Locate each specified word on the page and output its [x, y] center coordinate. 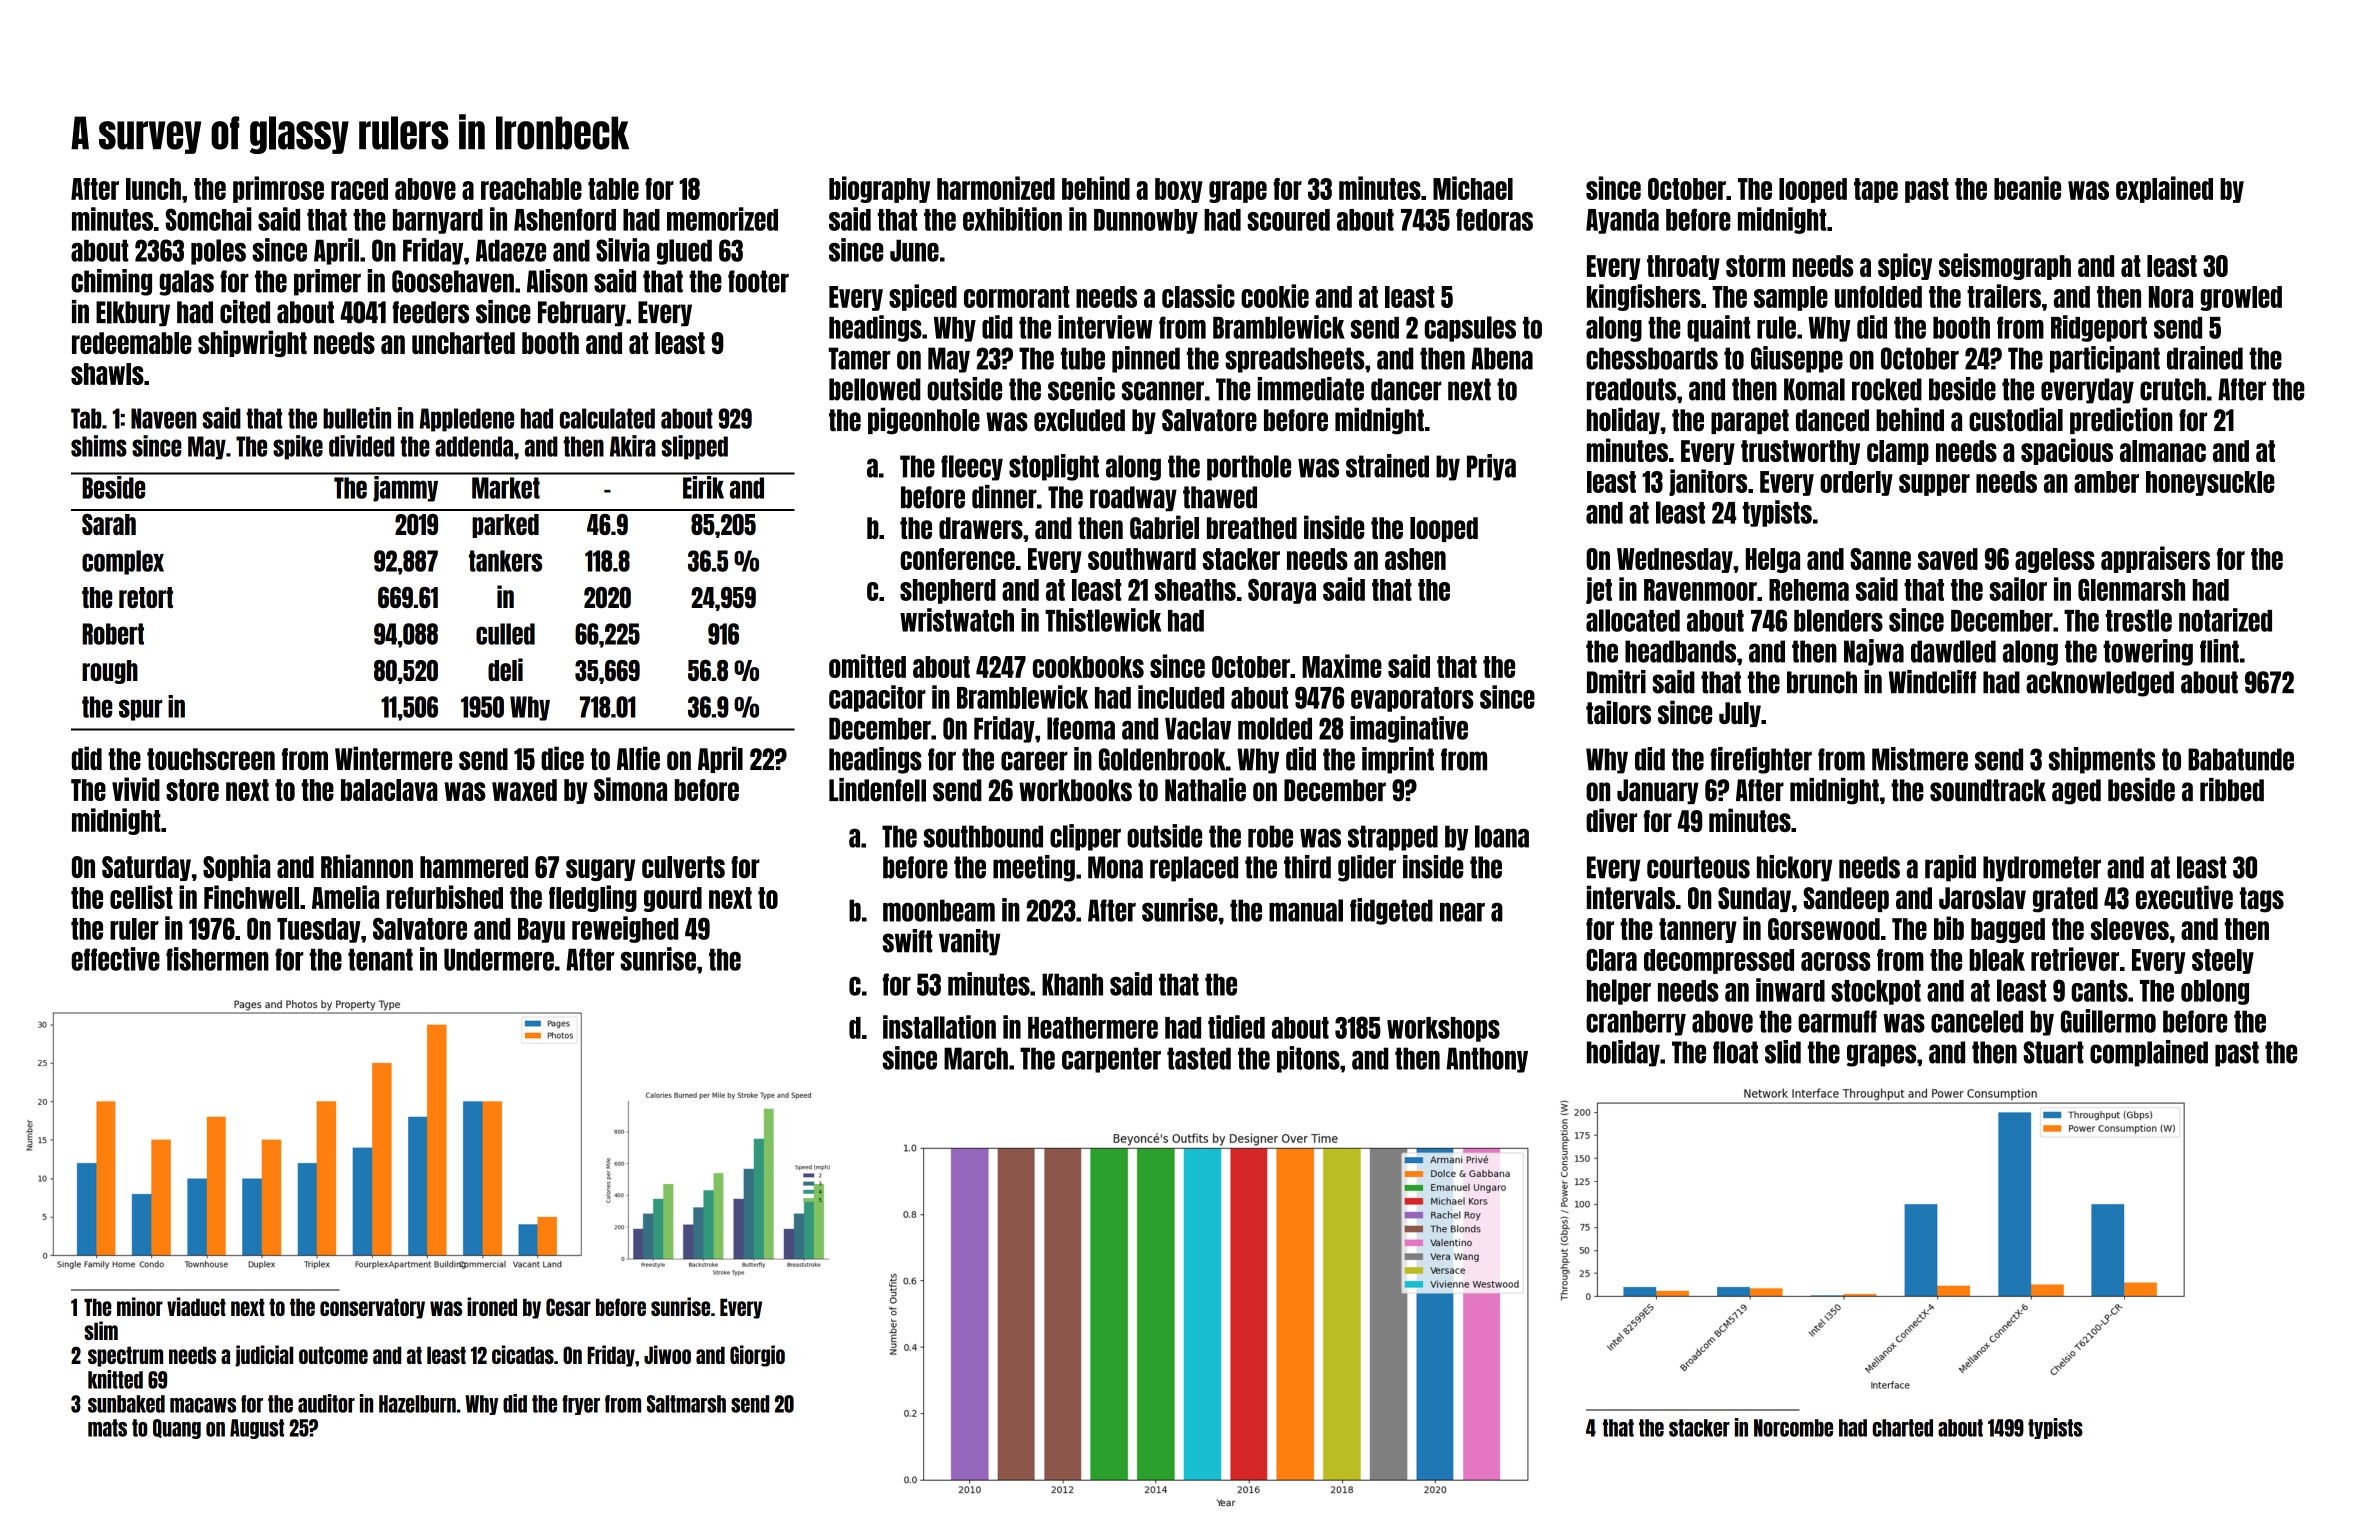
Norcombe [1793, 1428]
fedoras [1494, 219]
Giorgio [757, 1356]
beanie [2027, 188]
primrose [278, 189]
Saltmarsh [686, 1404]
